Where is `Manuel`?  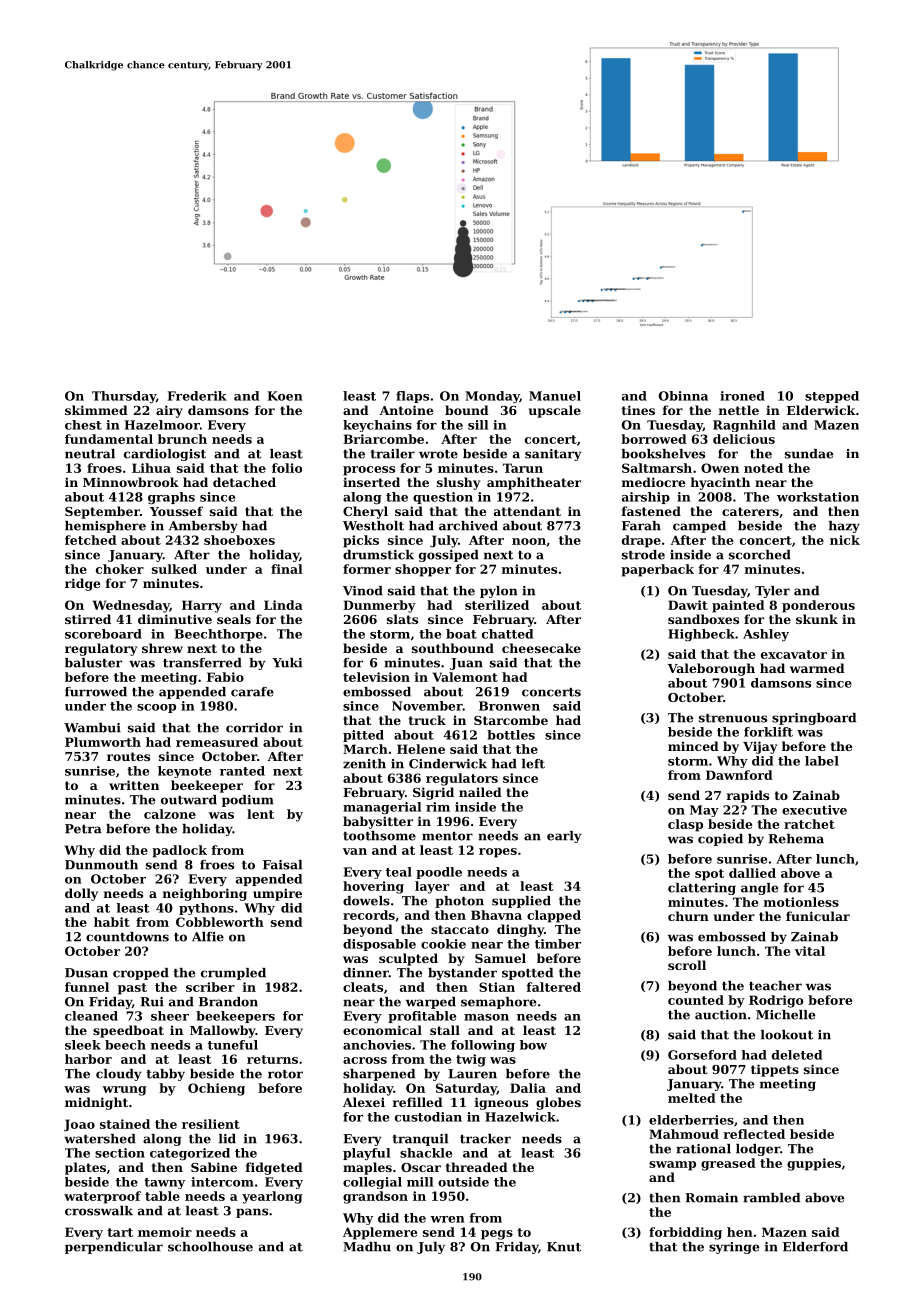
Manuel is located at coordinates (555, 396).
